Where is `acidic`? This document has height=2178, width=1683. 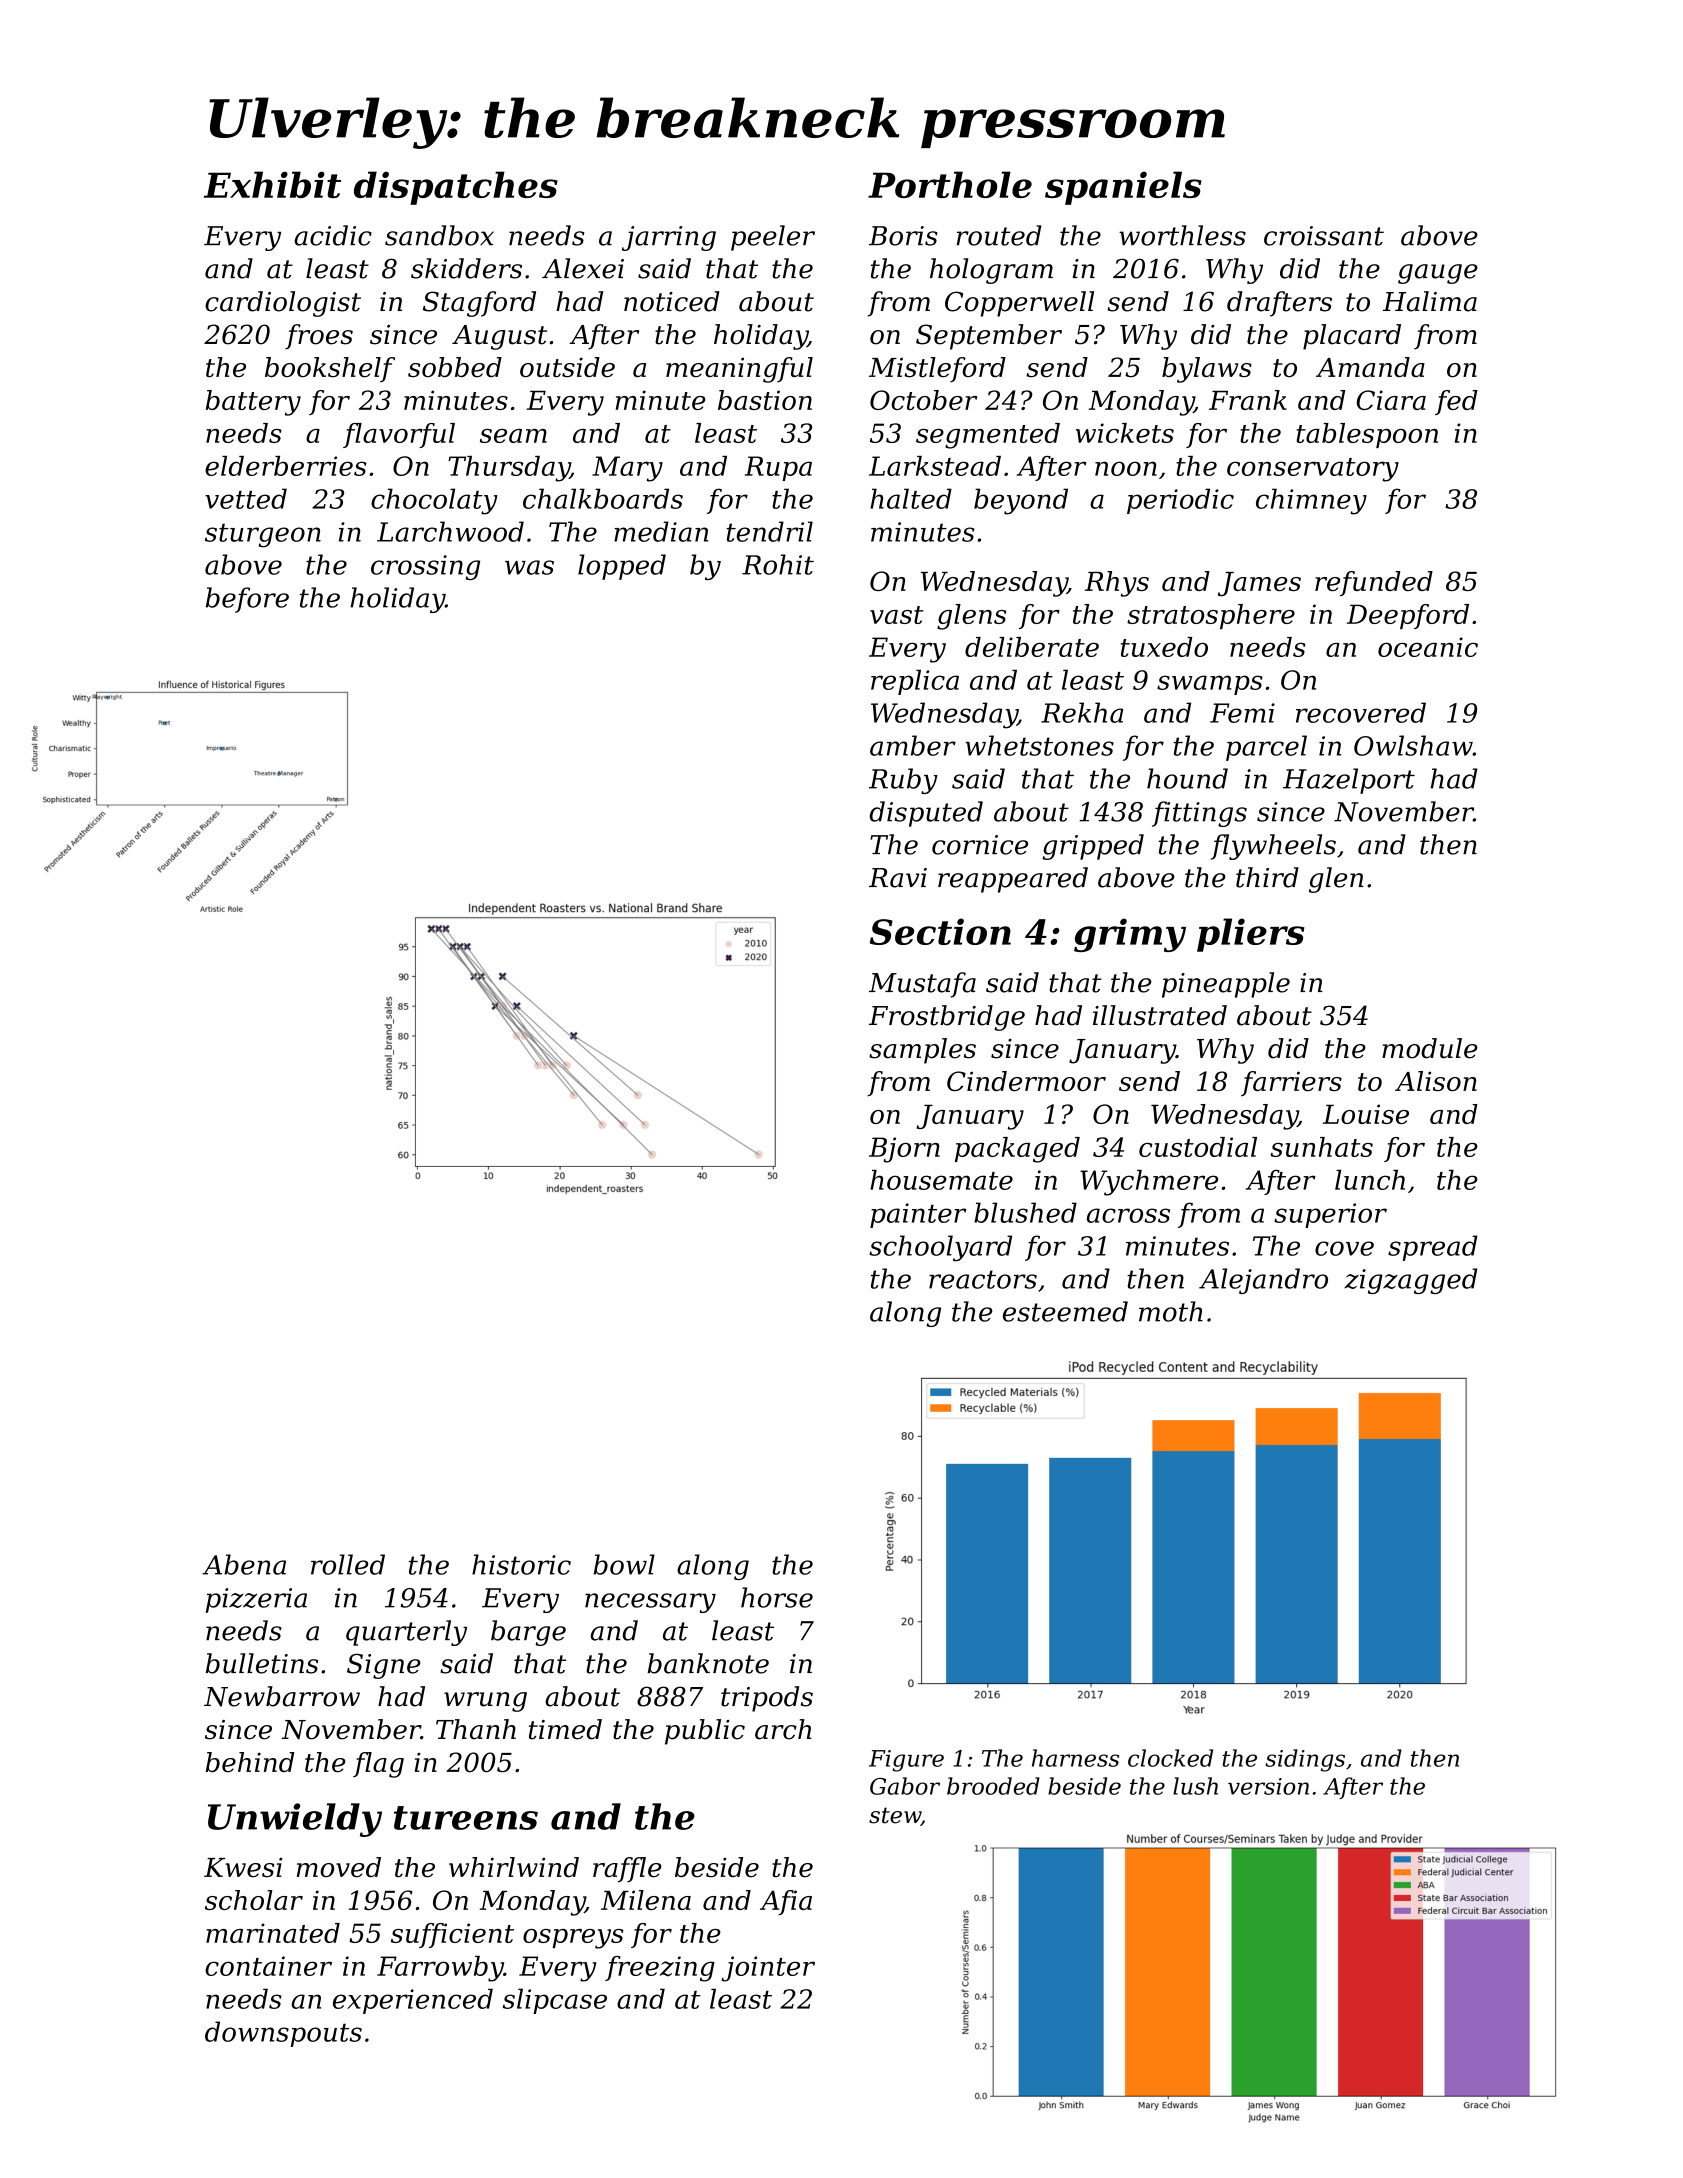
acidic is located at coordinates (333, 235).
